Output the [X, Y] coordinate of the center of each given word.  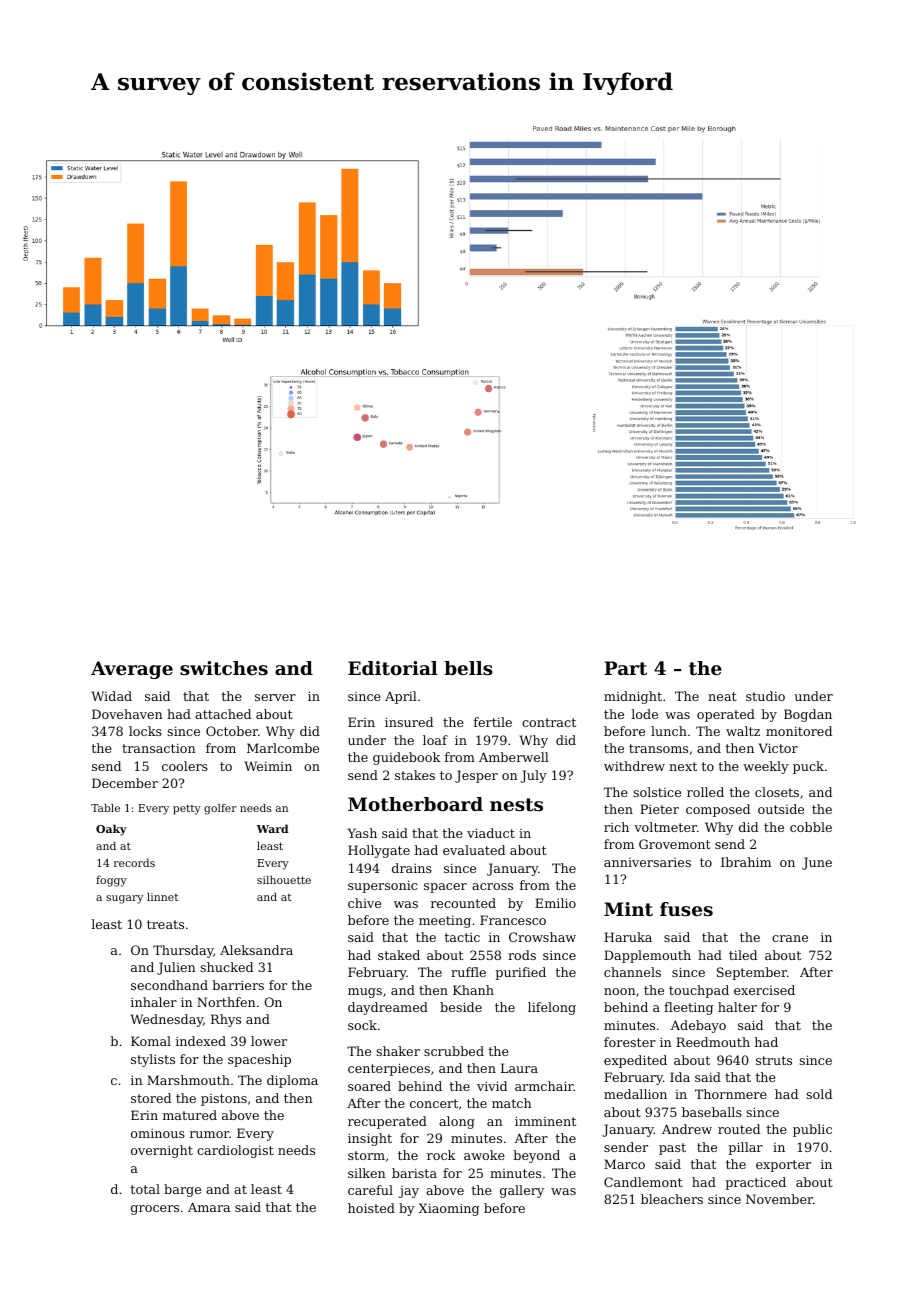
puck [808, 767]
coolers [185, 766]
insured [409, 722]
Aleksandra [256, 950]
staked [399, 955]
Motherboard [415, 804]
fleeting [688, 1008]
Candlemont [643, 1182]
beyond [537, 1156]
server [275, 697]
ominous [158, 1133]
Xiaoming [448, 1209]
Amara [209, 1207]
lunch [669, 731]
